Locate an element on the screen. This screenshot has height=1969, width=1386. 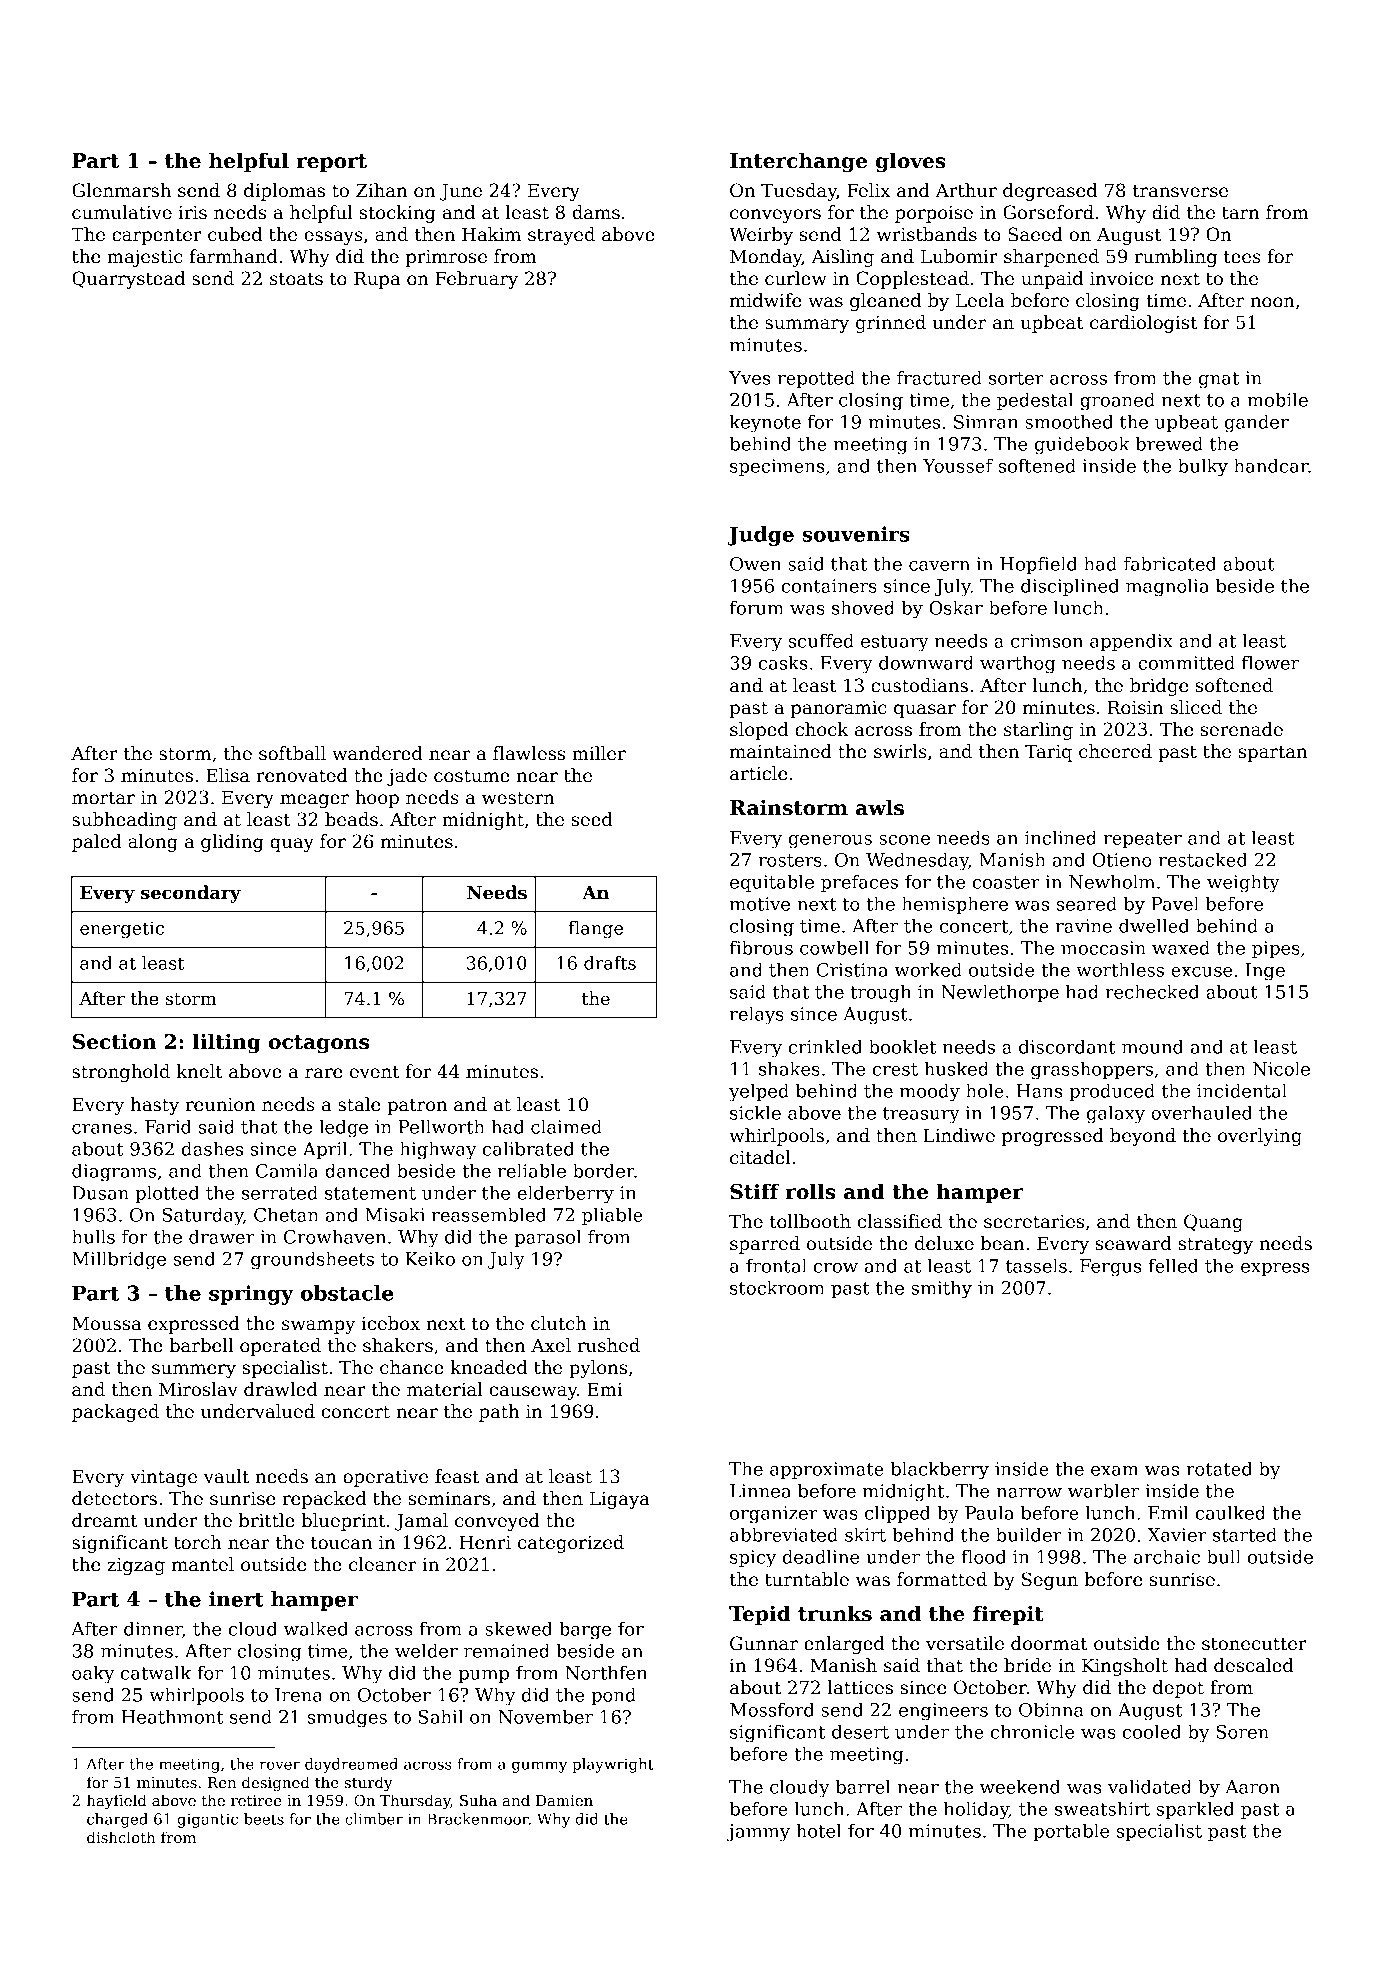
rover is located at coordinates (280, 1765).
